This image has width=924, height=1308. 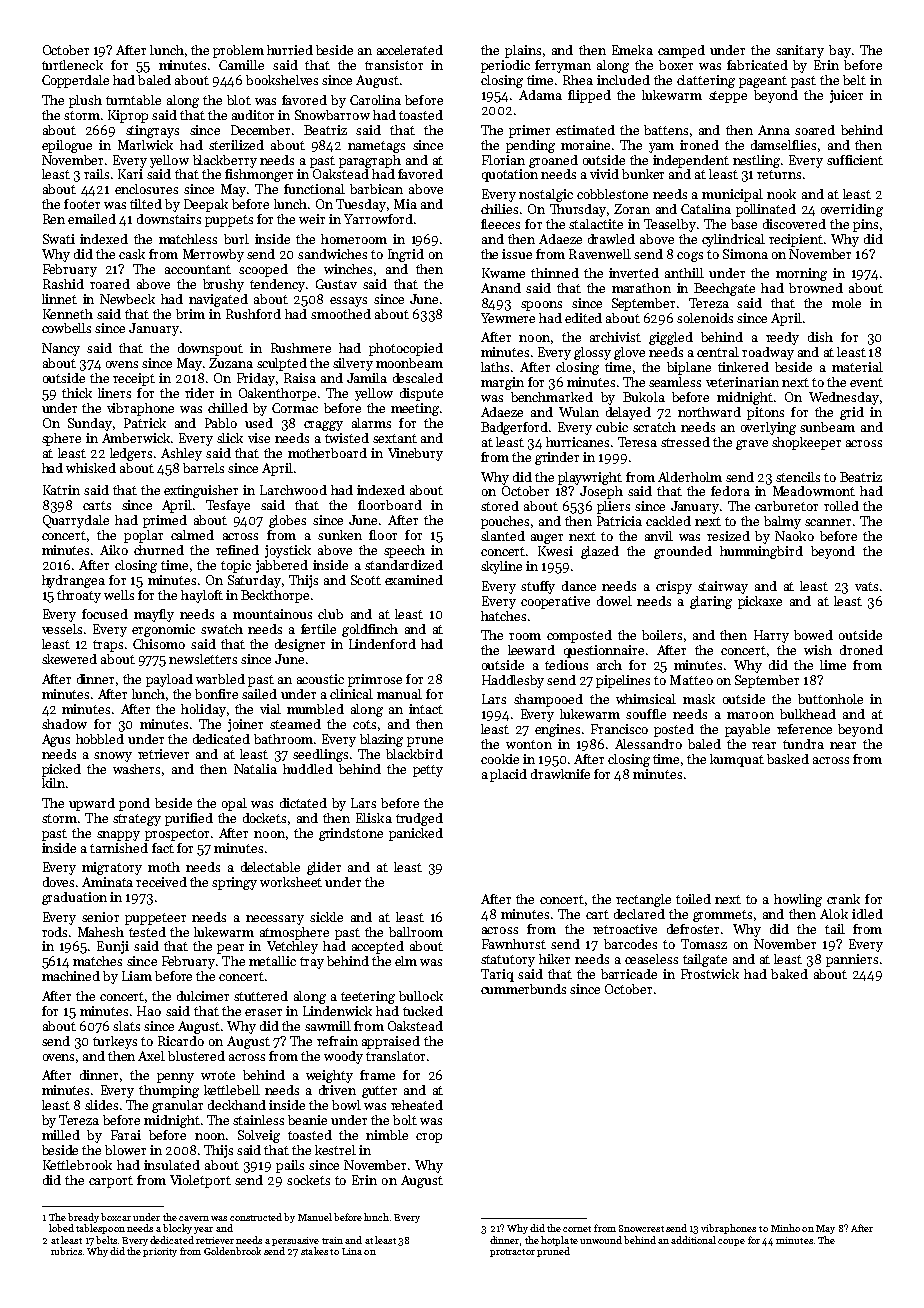 What do you see at coordinates (502, 383) in the image?
I see `margin` at bounding box center [502, 383].
